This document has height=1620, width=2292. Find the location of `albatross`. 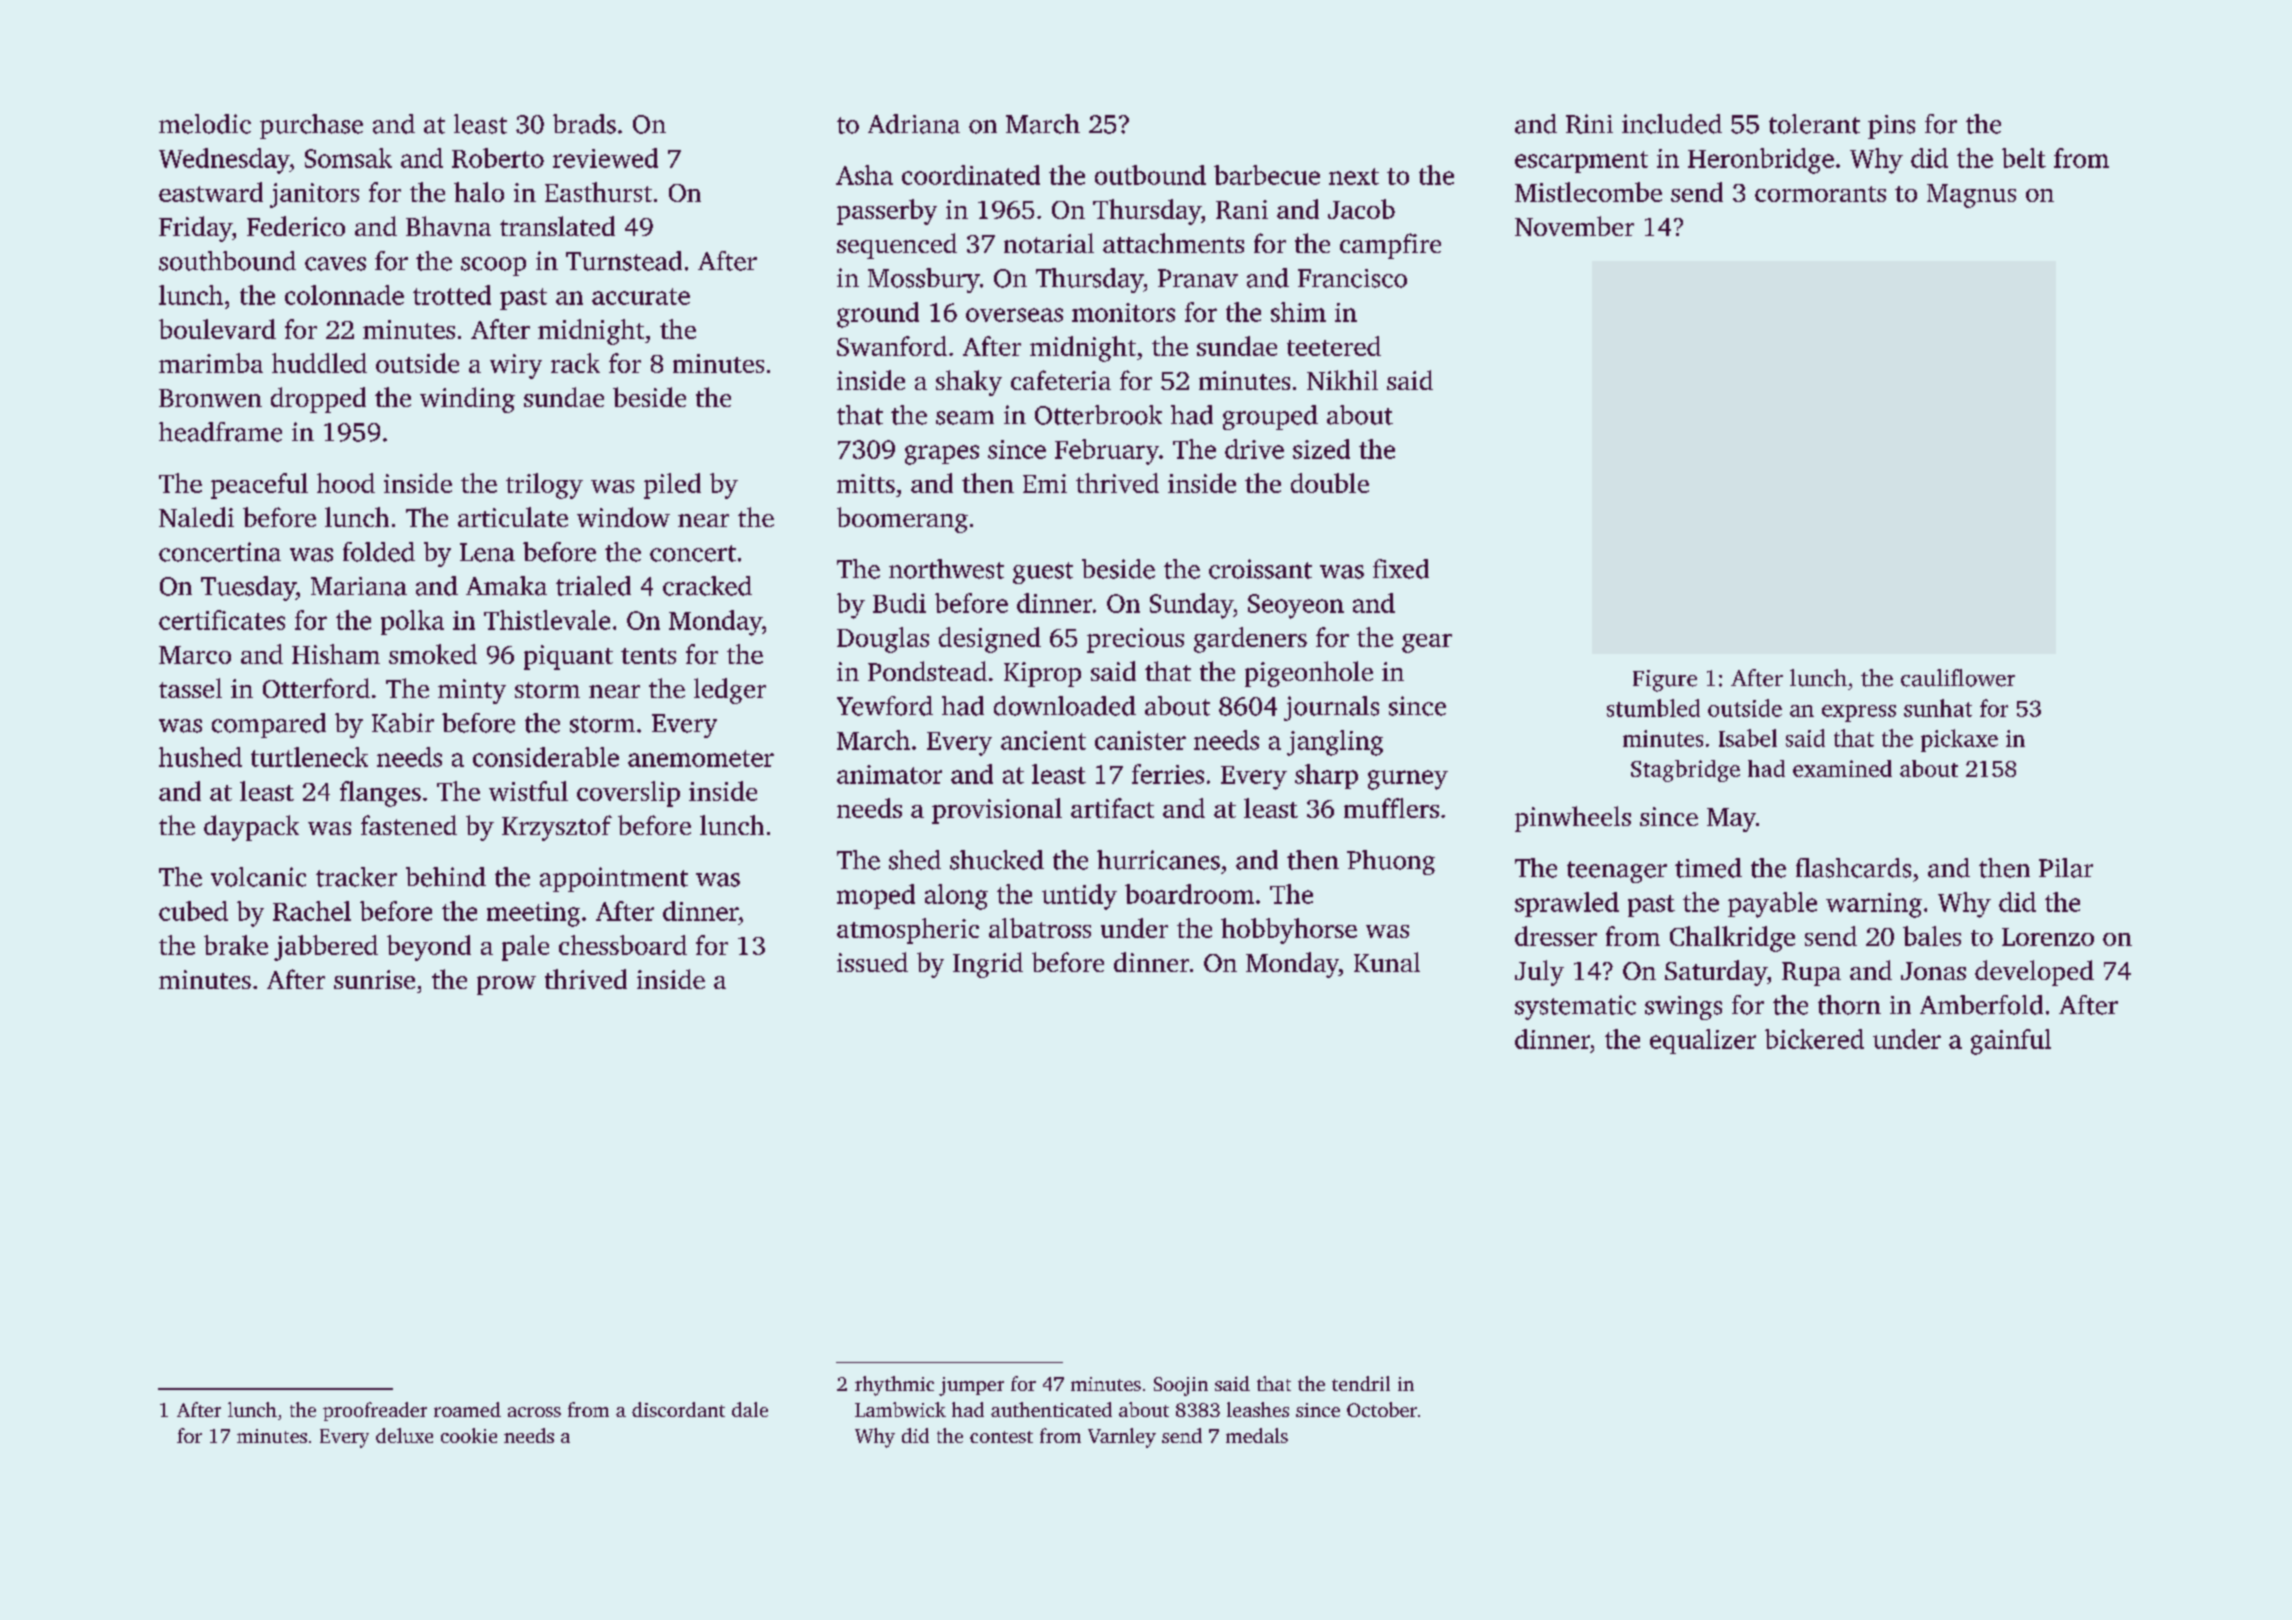

albatross is located at coordinates (1040, 928).
